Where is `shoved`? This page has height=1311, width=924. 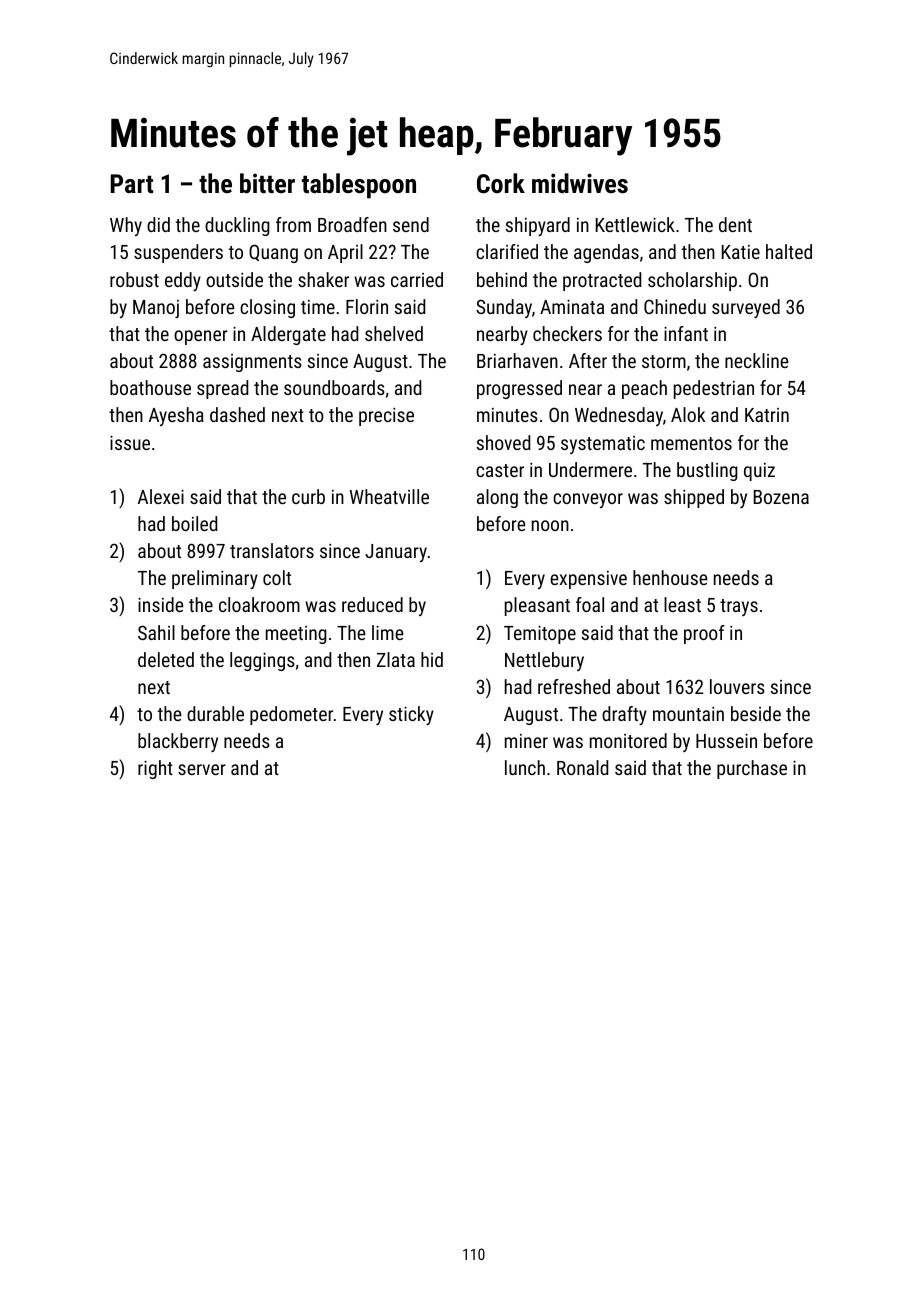
shoved is located at coordinates (503, 442).
